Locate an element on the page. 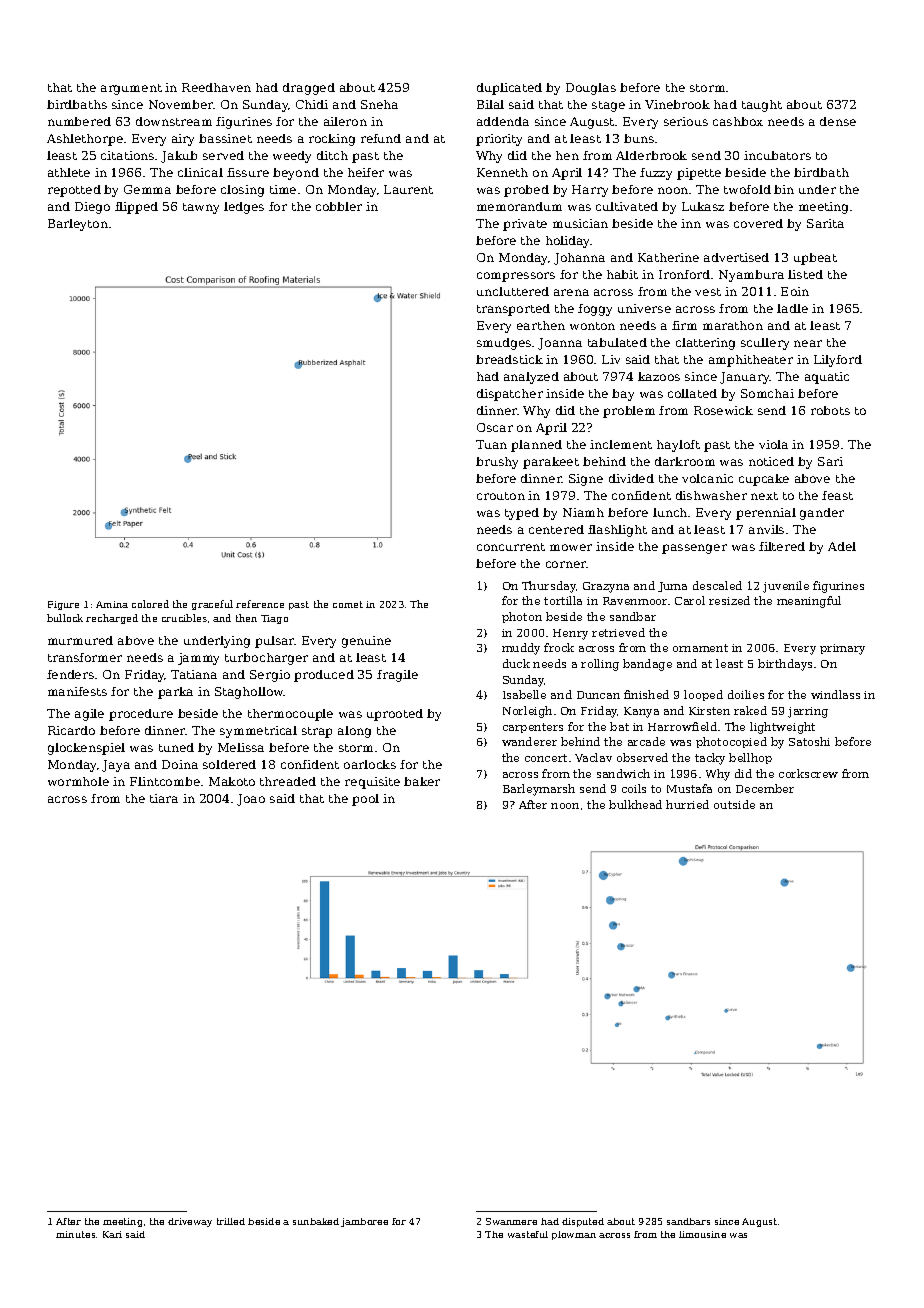  memorandum is located at coordinates (519, 206).
